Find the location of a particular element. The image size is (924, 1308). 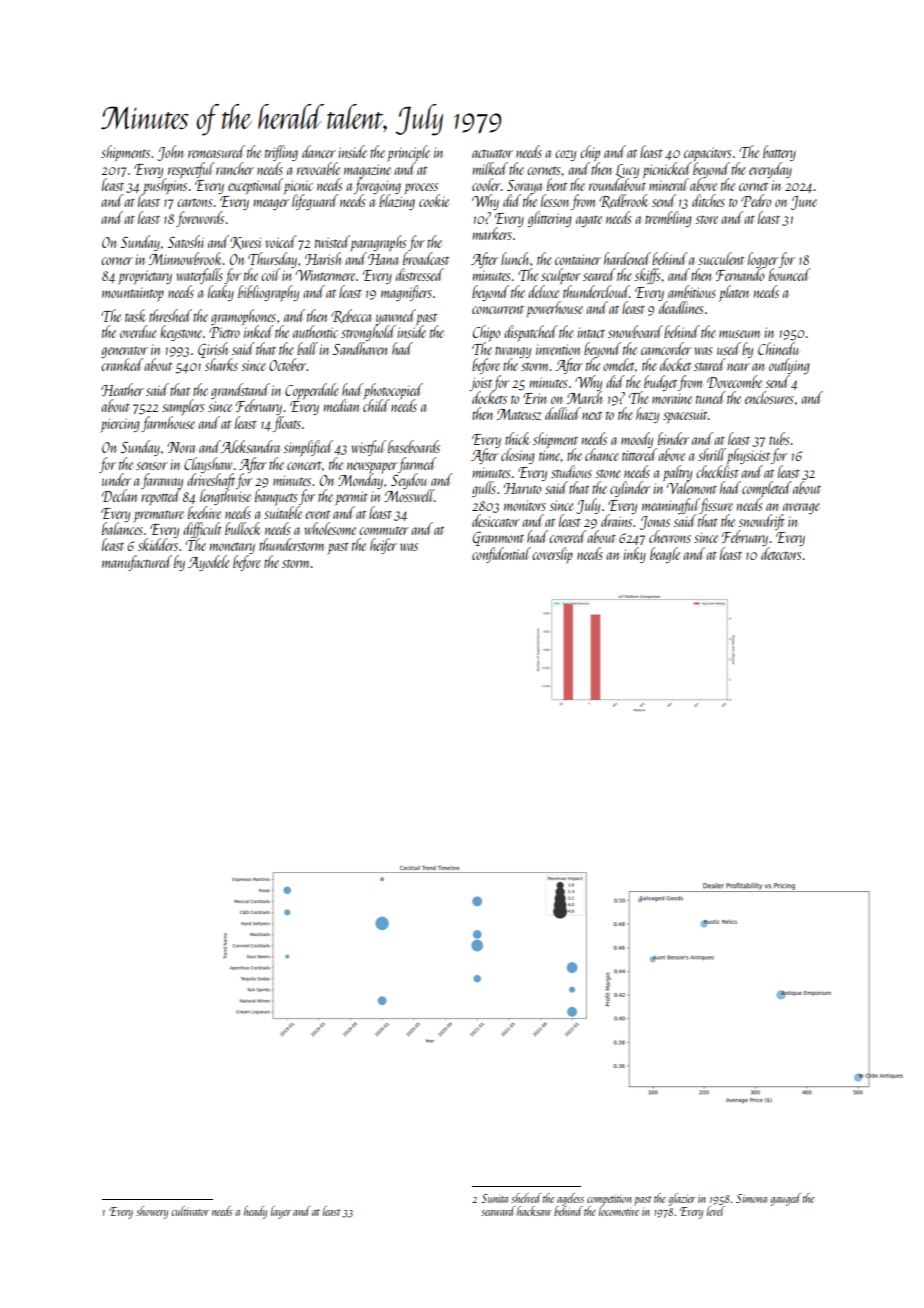

Ayodele is located at coordinates (209, 563).
